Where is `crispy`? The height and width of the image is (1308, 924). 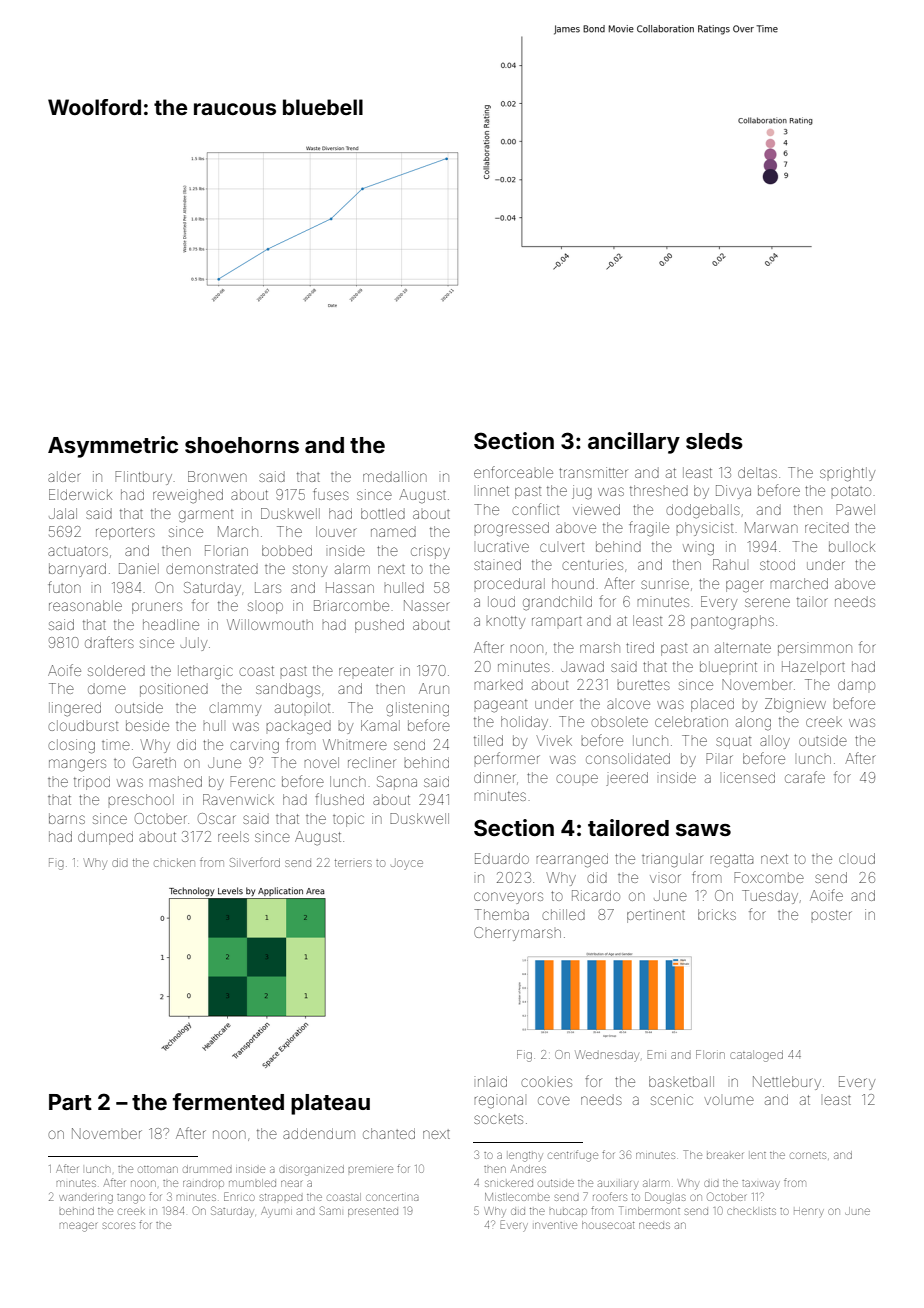 crispy is located at coordinates (430, 552).
